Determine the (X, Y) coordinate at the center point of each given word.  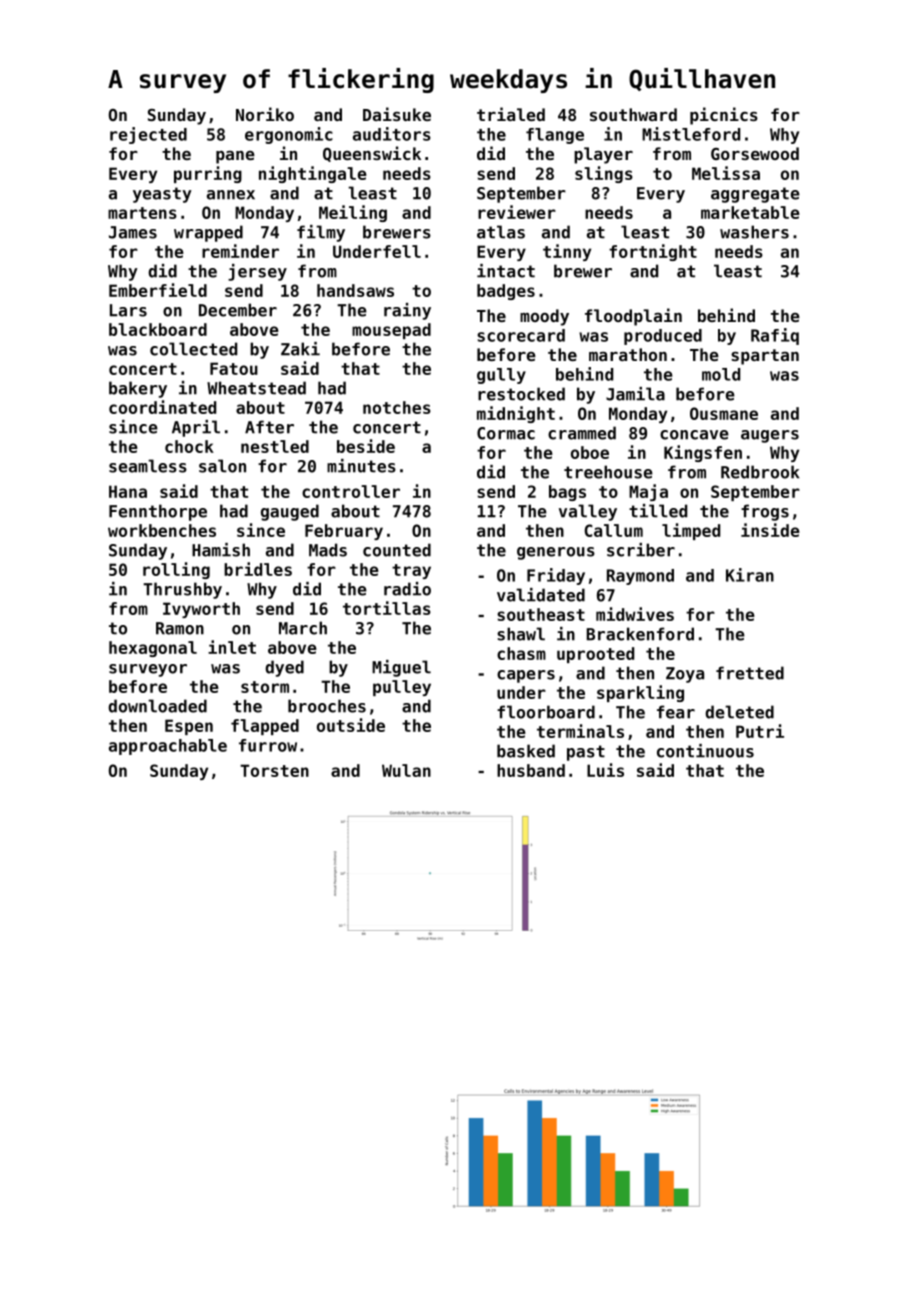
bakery (138, 389)
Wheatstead (256, 388)
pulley (402, 688)
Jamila (635, 394)
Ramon (180, 628)
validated (541, 595)
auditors (392, 134)
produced (663, 337)
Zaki (300, 349)
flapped (265, 727)
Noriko (265, 114)
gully (501, 376)
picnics (724, 116)
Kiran (750, 575)
